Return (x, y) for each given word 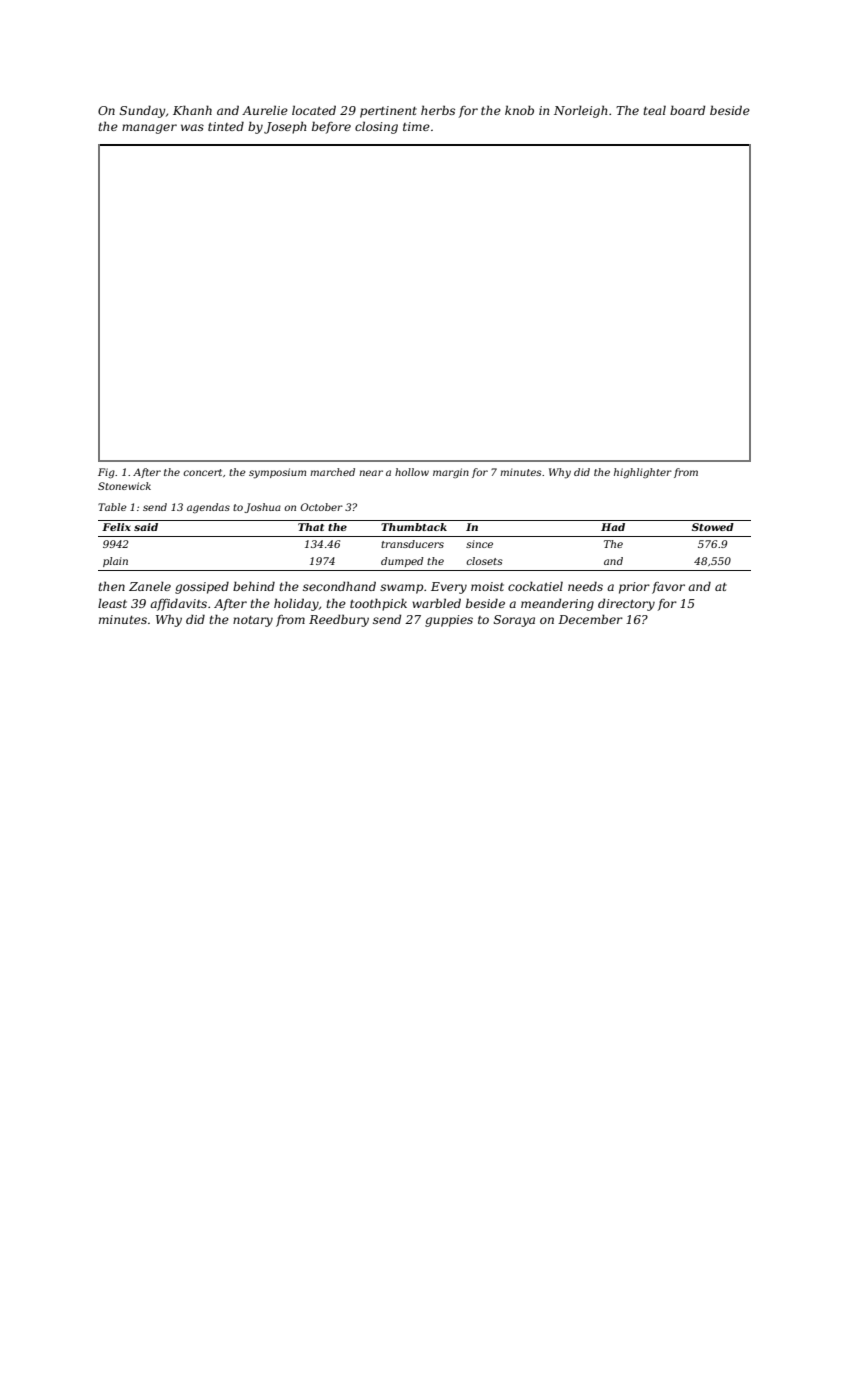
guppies (449, 621)
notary (253, 621)
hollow (412, 472)
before (331, 127)
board (687, 110)
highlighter (643, 473)
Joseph (285, 128)
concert (202, 472)
